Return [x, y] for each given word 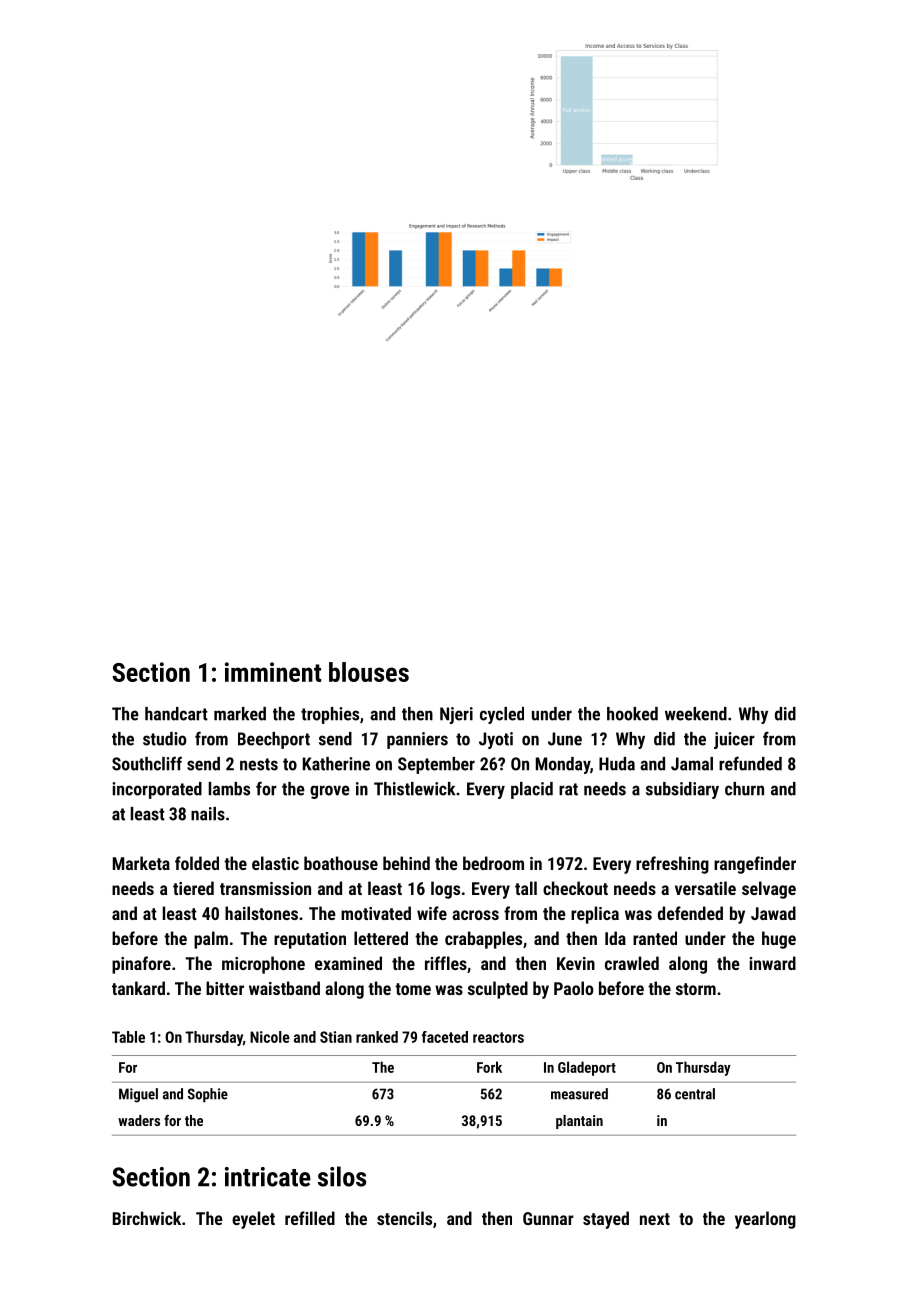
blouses [369, 672]
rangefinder [755, 865]
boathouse [341, 863]
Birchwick [147, 1218]
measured [579, 1094]
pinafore [141, 965]
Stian [336, 1037]
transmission [265, 888]
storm [696, 989]
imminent [273, 672]
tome [413, 989]
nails [208, 814]
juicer [734, 740]
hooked [632, 714]
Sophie [208, 1095]
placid [532, 790]
